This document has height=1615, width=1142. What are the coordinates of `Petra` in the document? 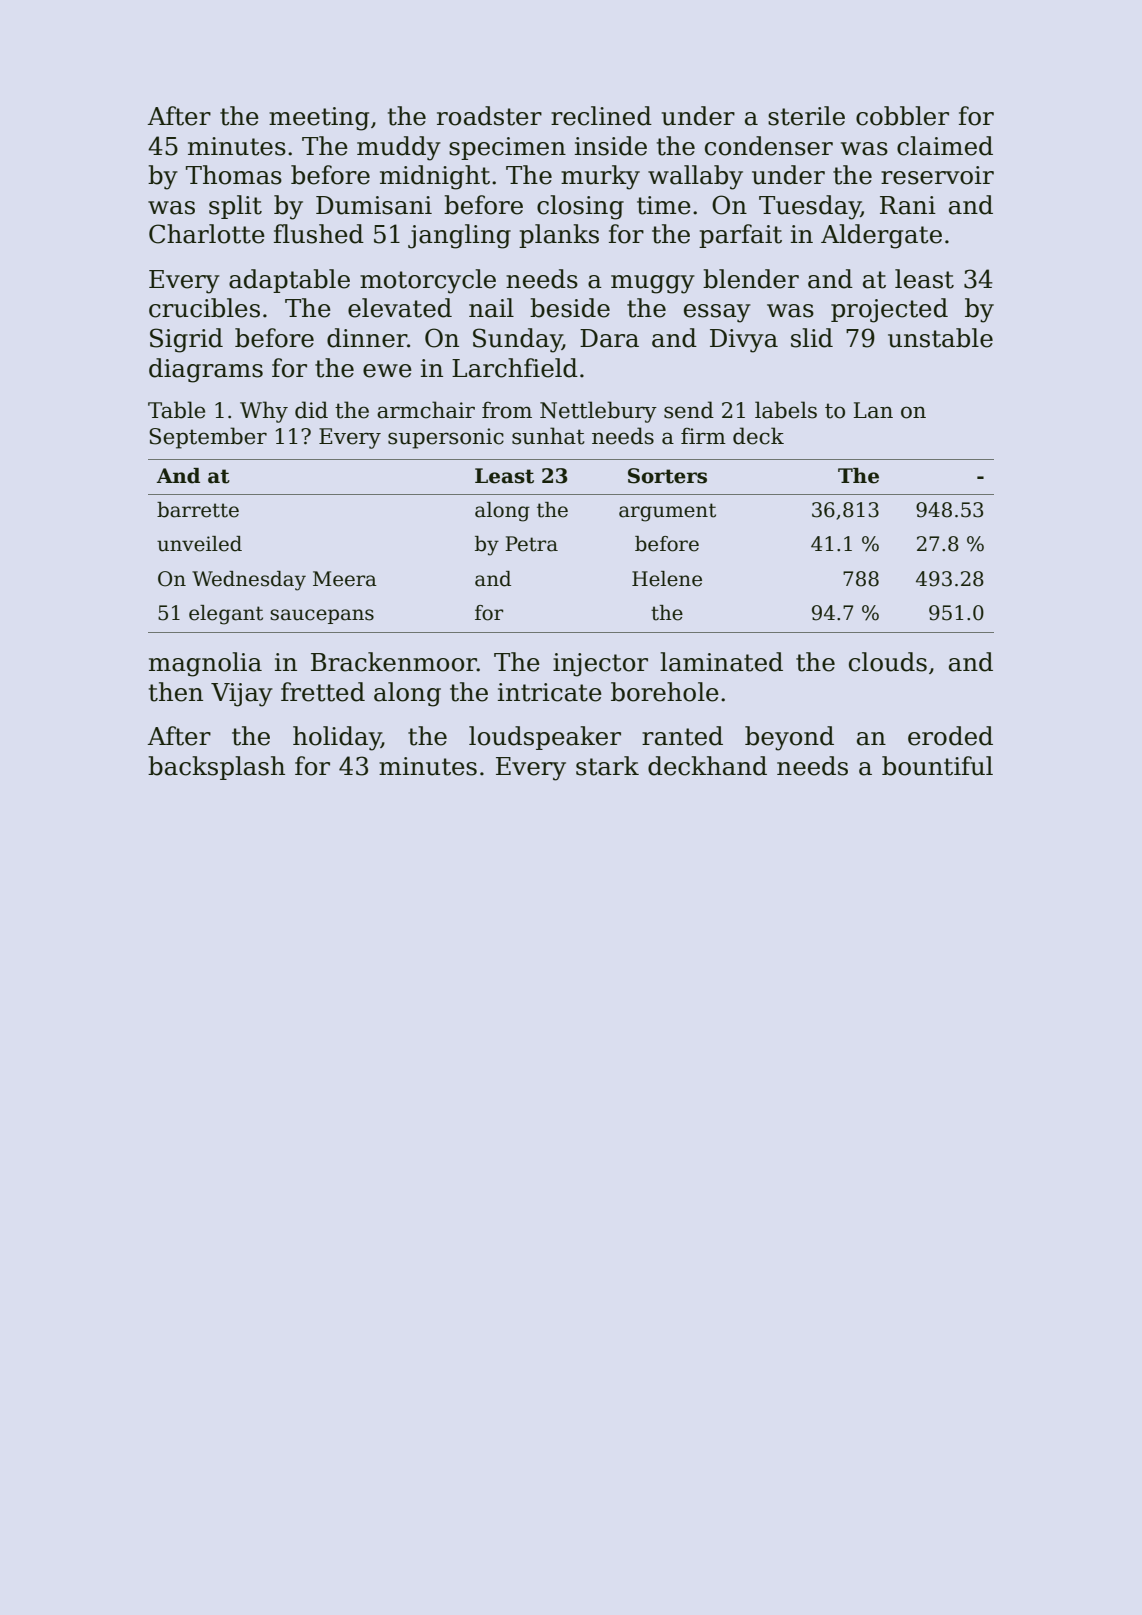 It's located at (531, 544).
